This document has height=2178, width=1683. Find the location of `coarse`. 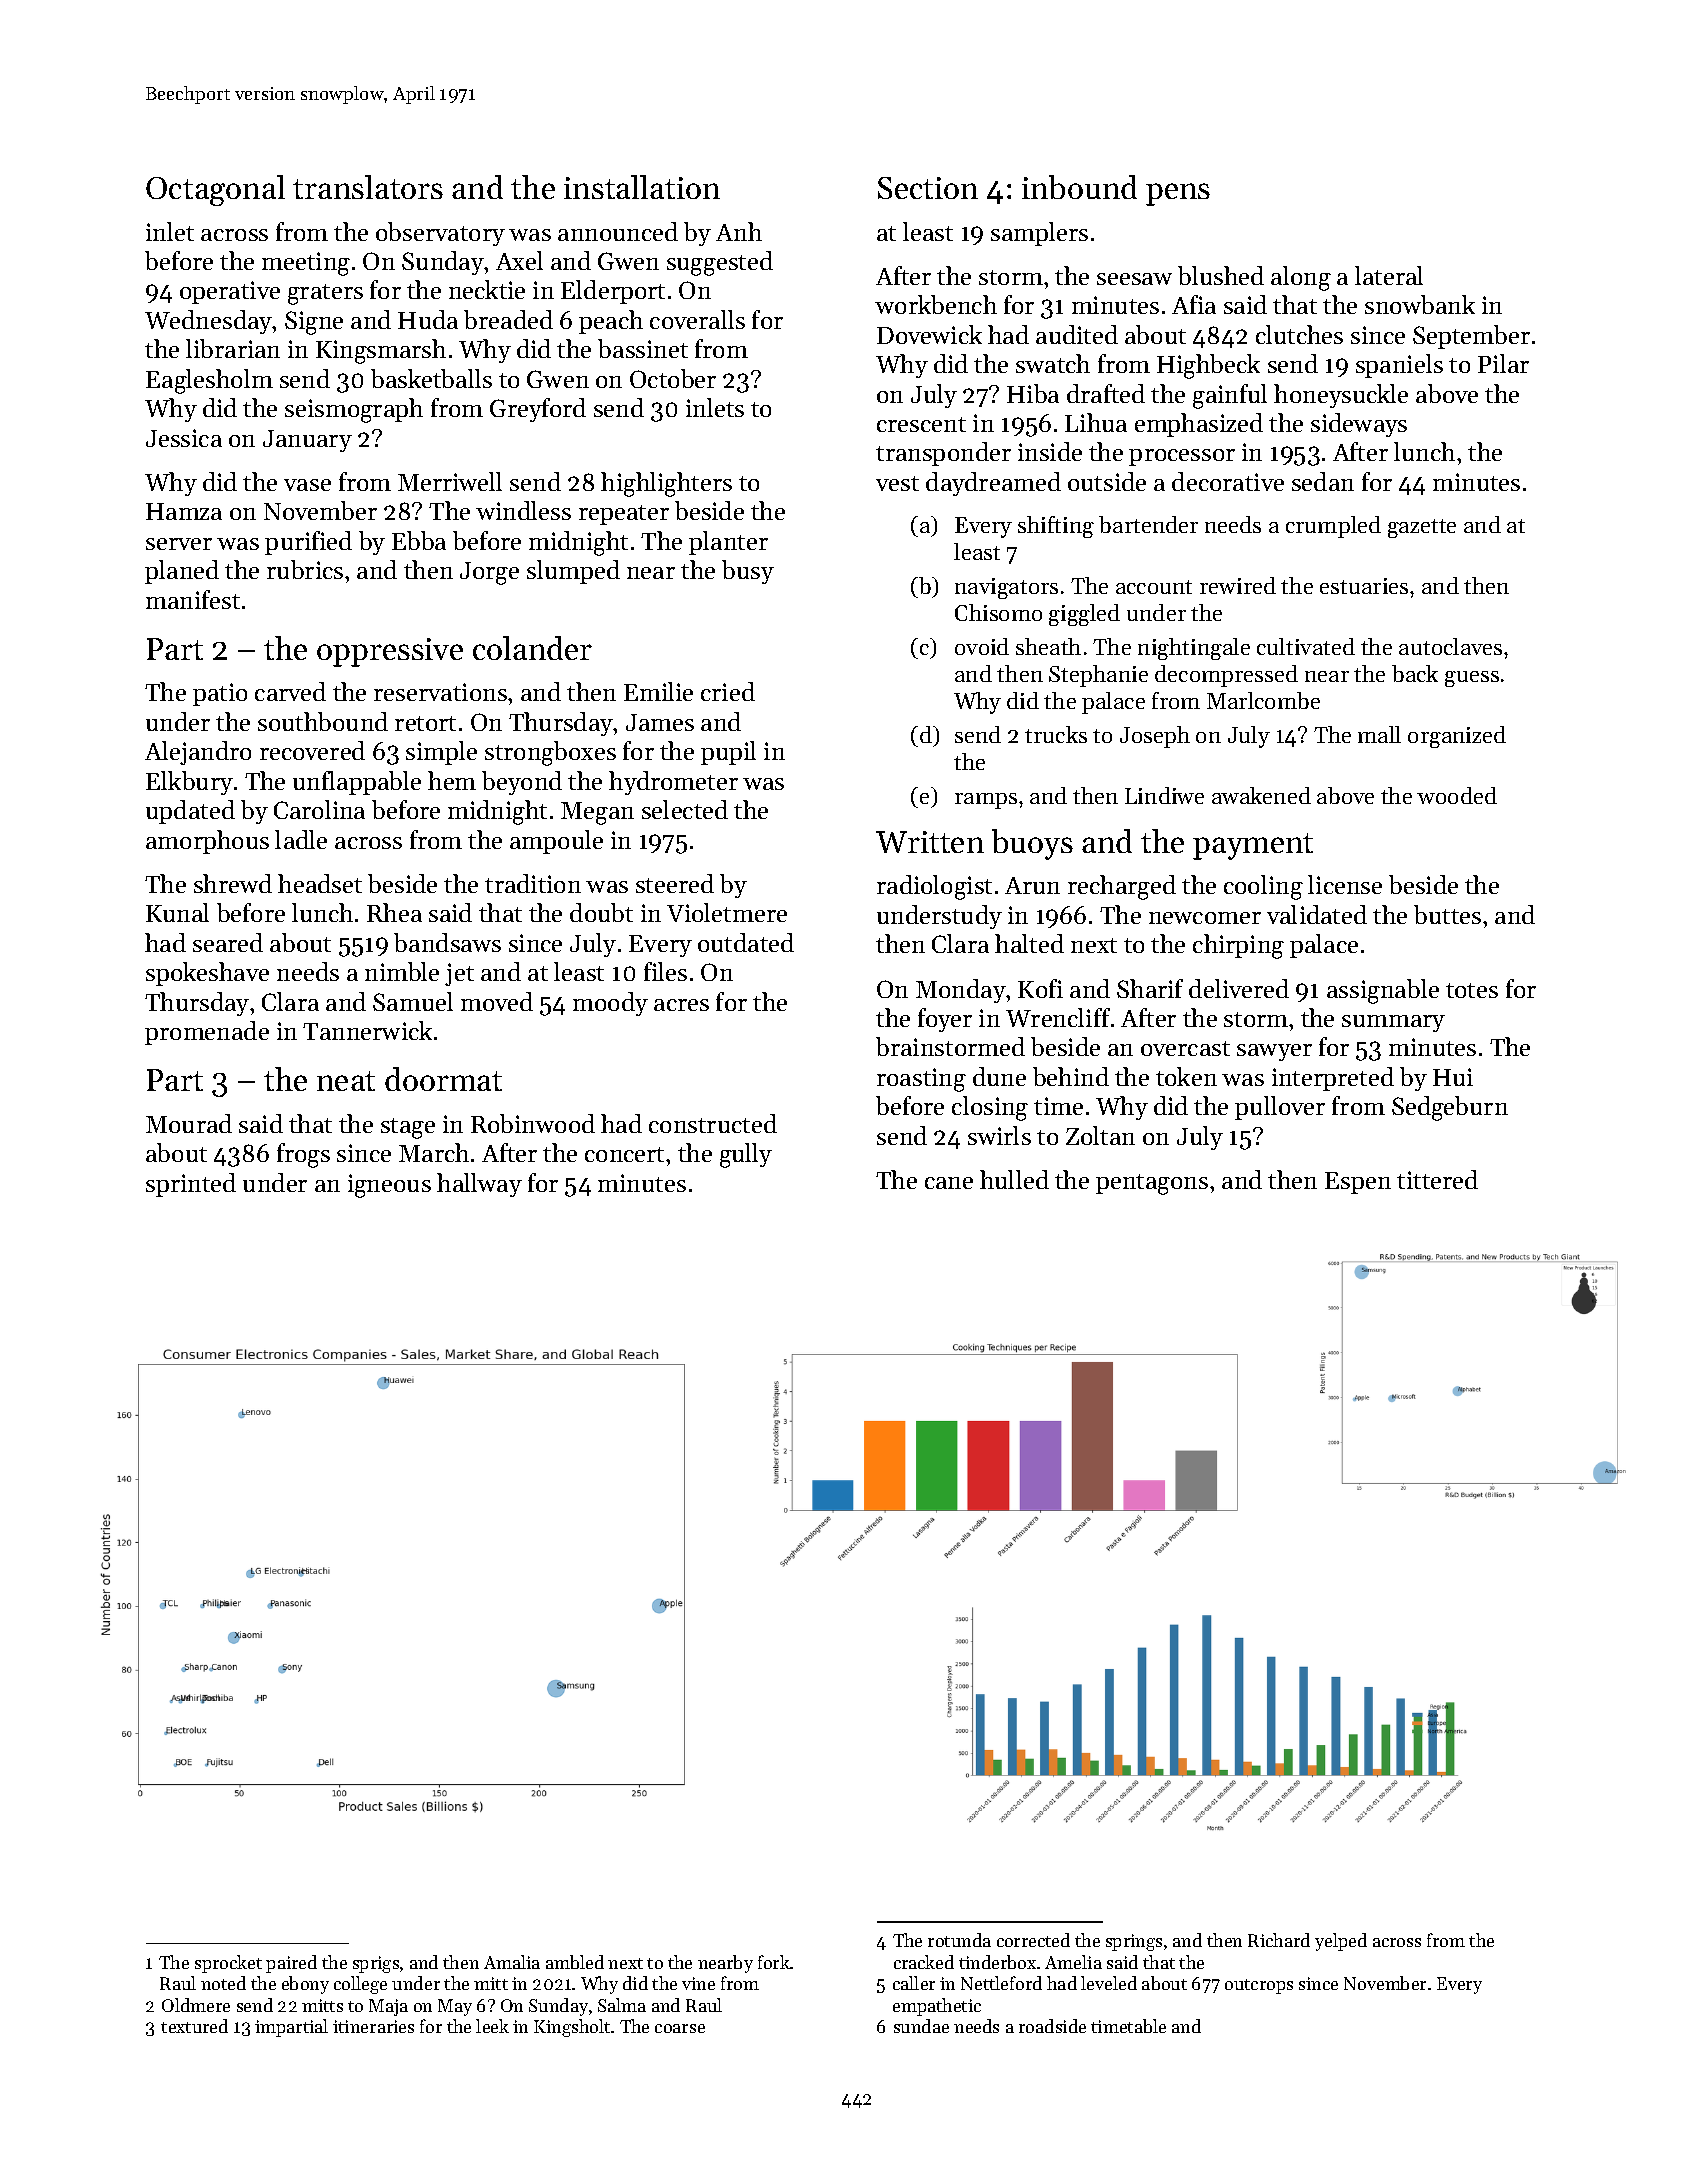

coarse is located at coordinates (680, 2028).
